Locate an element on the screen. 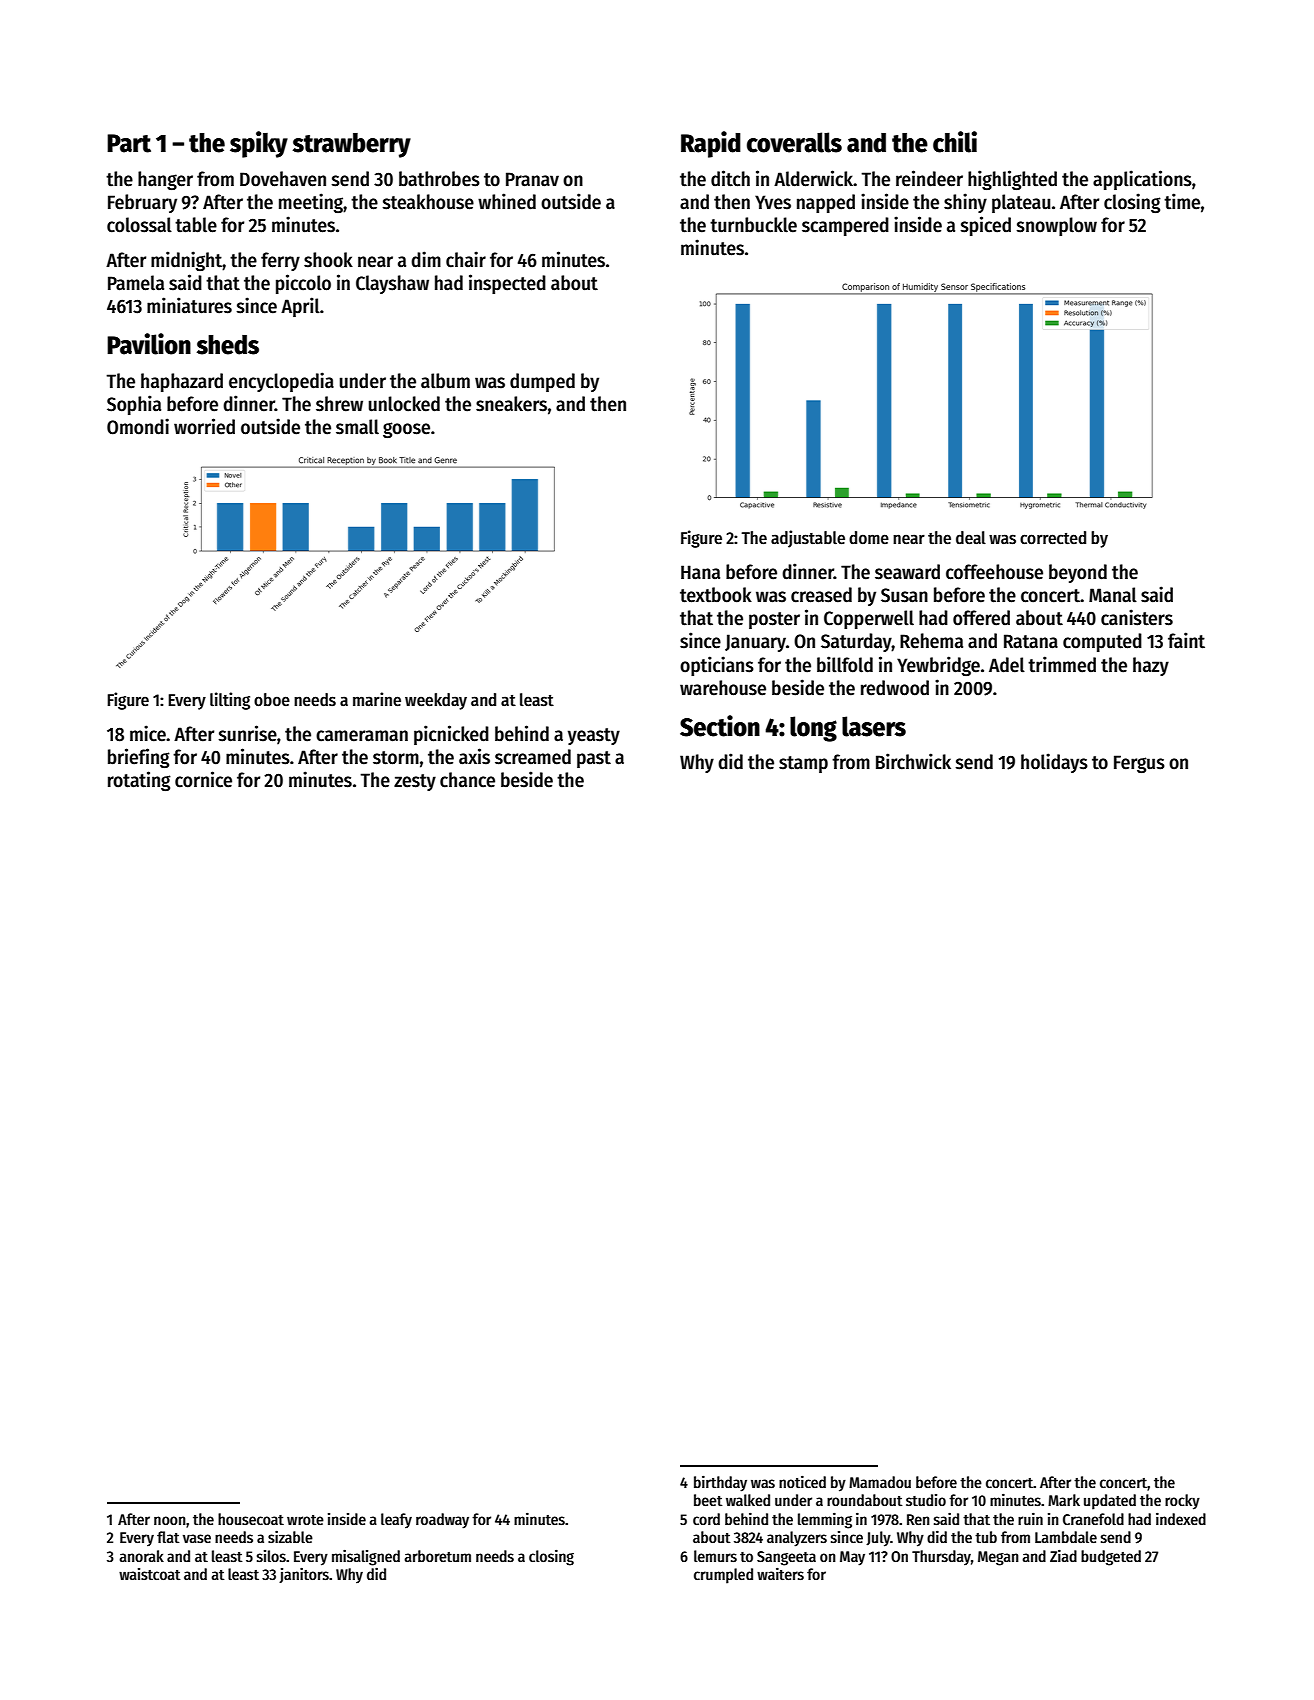 This screenshot has height=1700, width=1314. Pamela is located at coordinates (136, 283).
